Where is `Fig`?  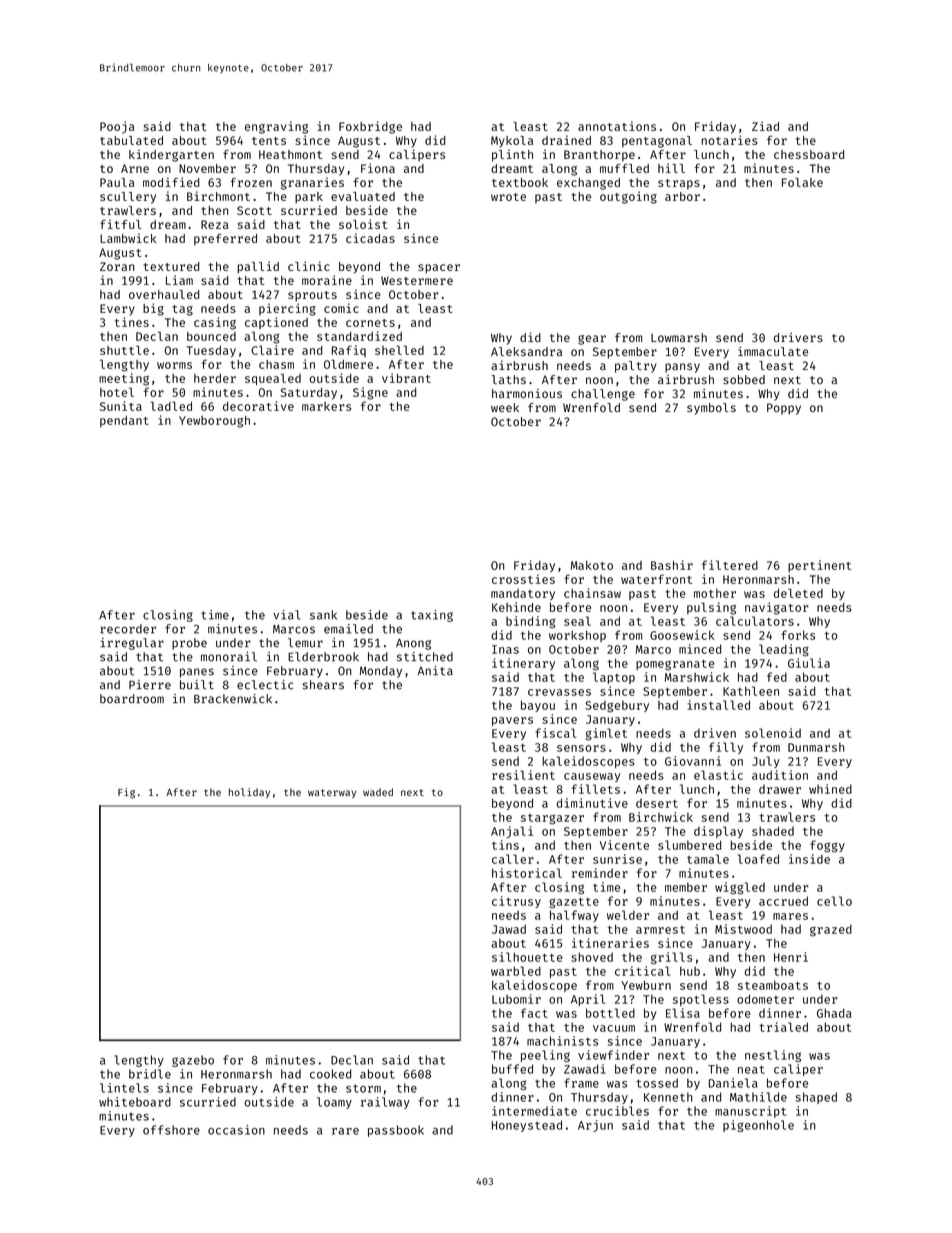
Fig is located at coordinates (126, 793).
